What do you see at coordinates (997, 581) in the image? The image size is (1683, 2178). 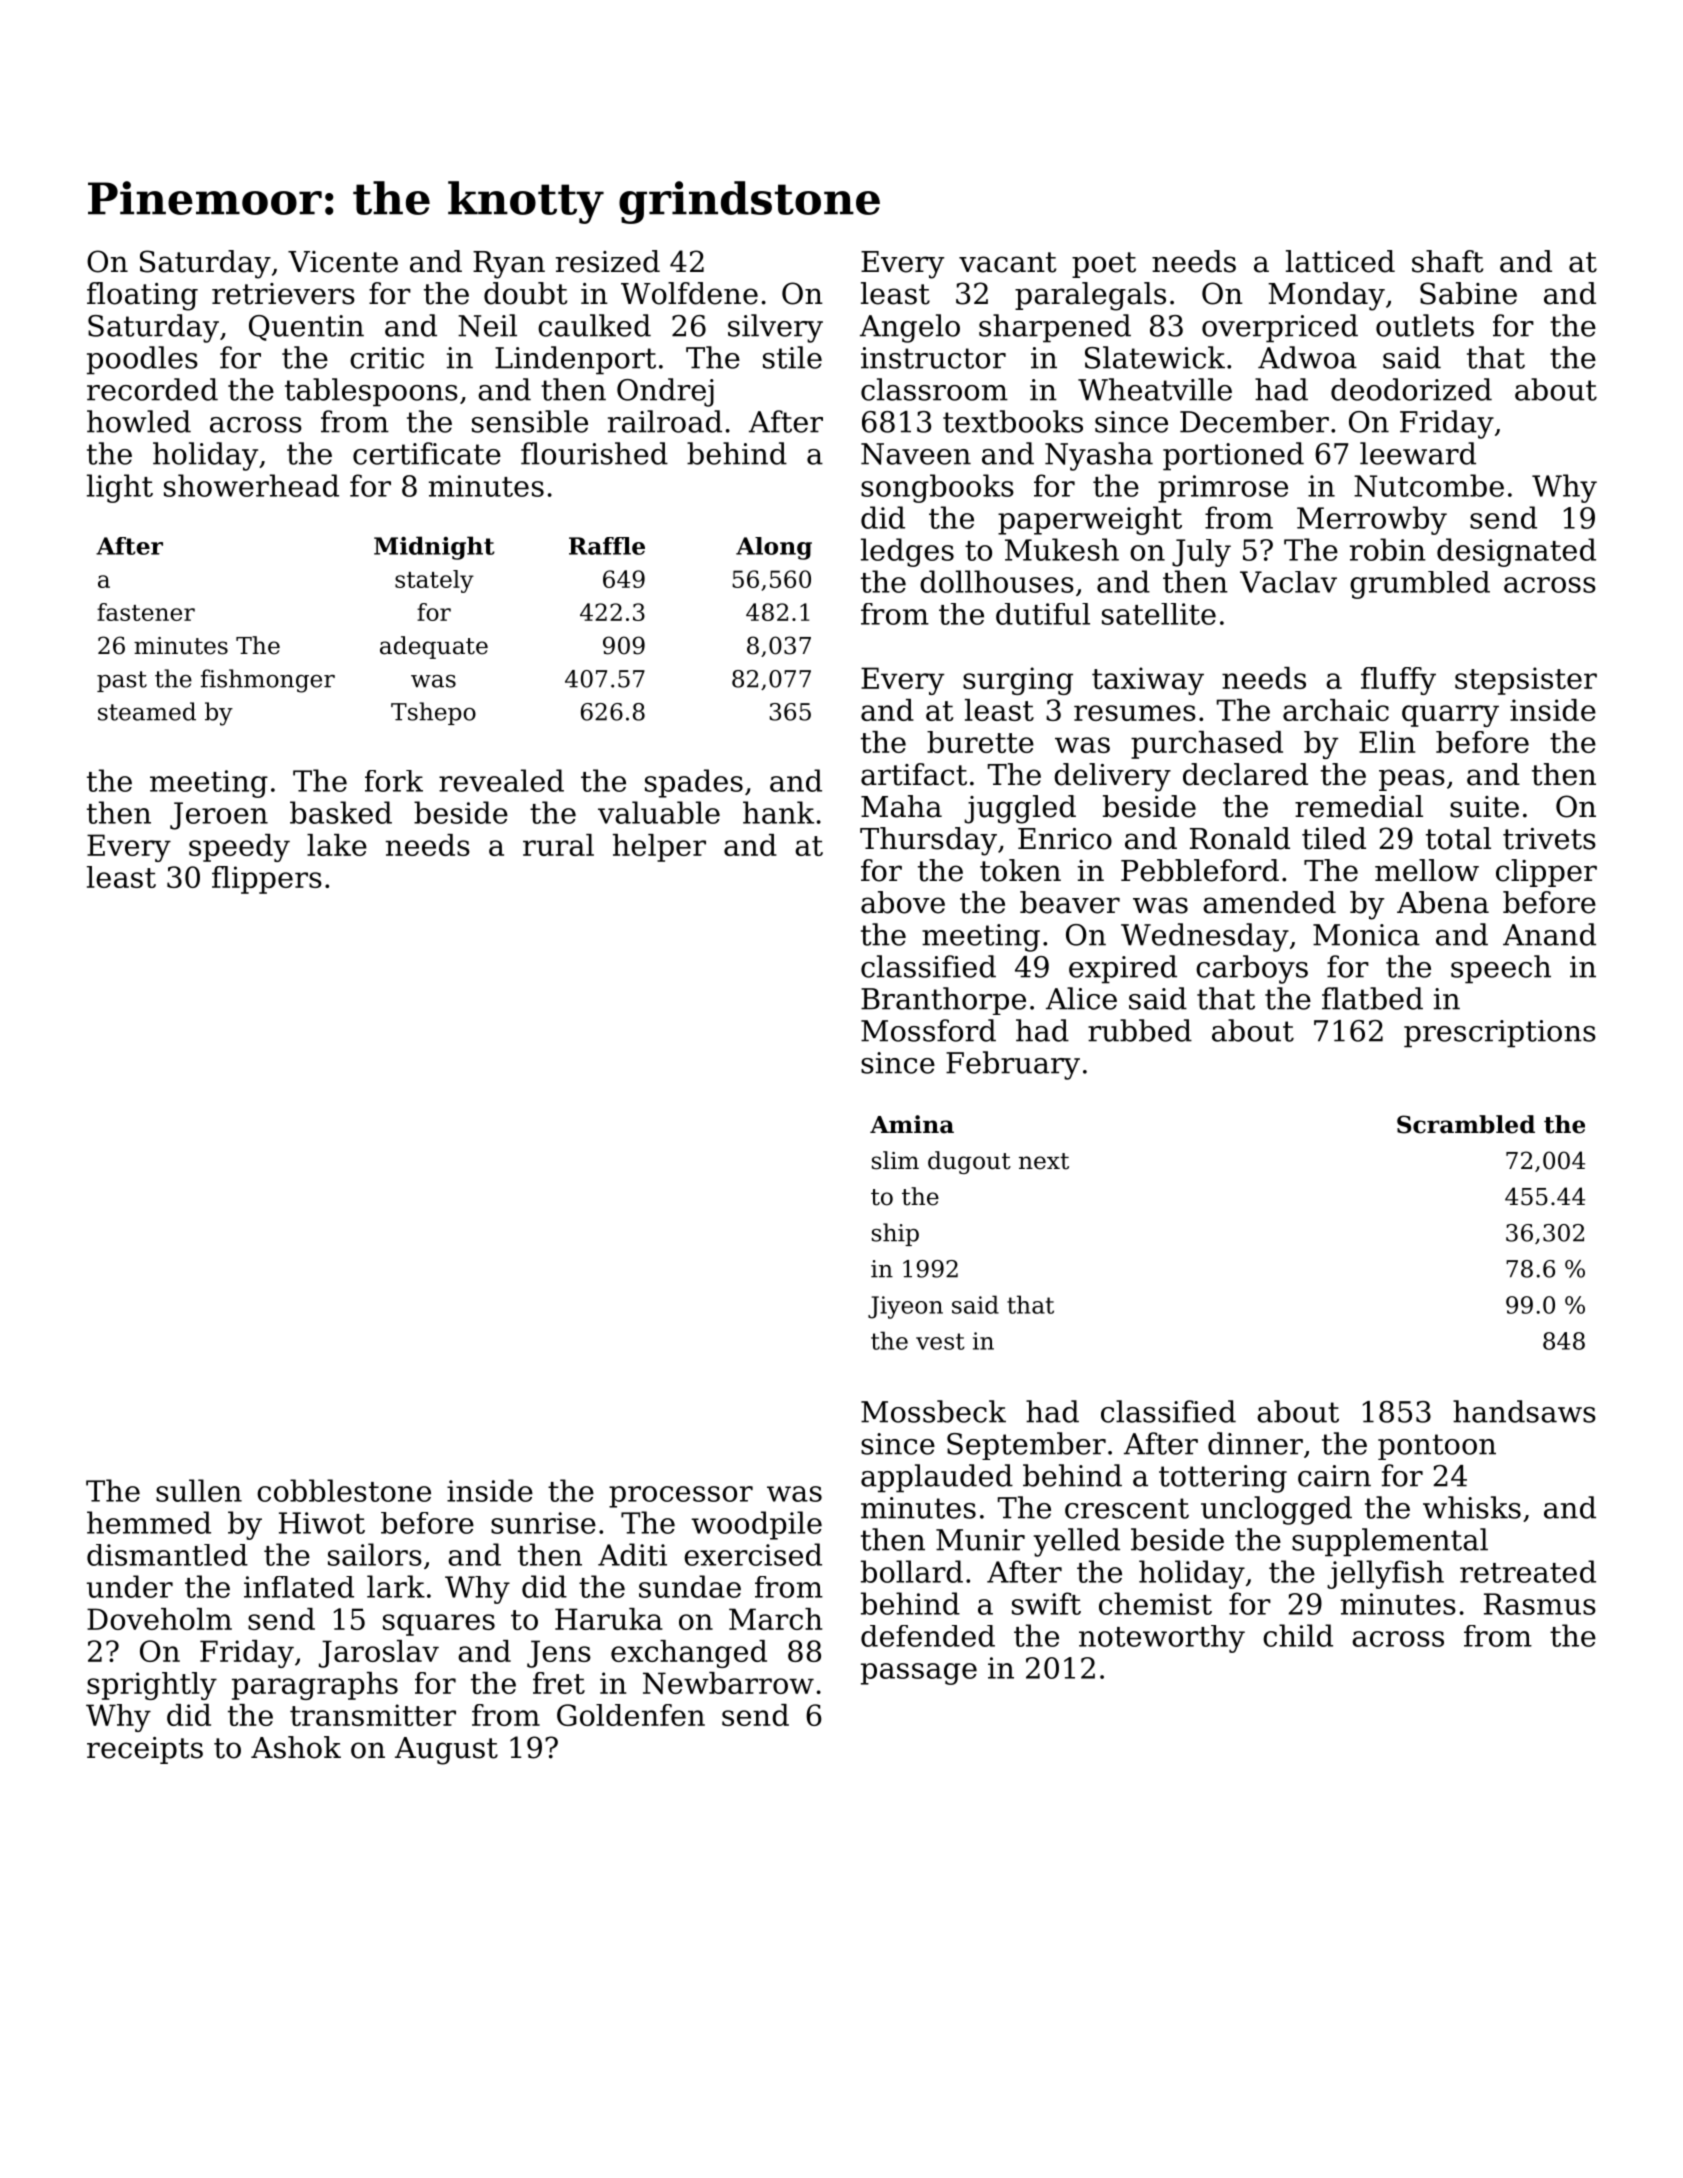 I see `dollhouses` at bounding box center [997, 581].
